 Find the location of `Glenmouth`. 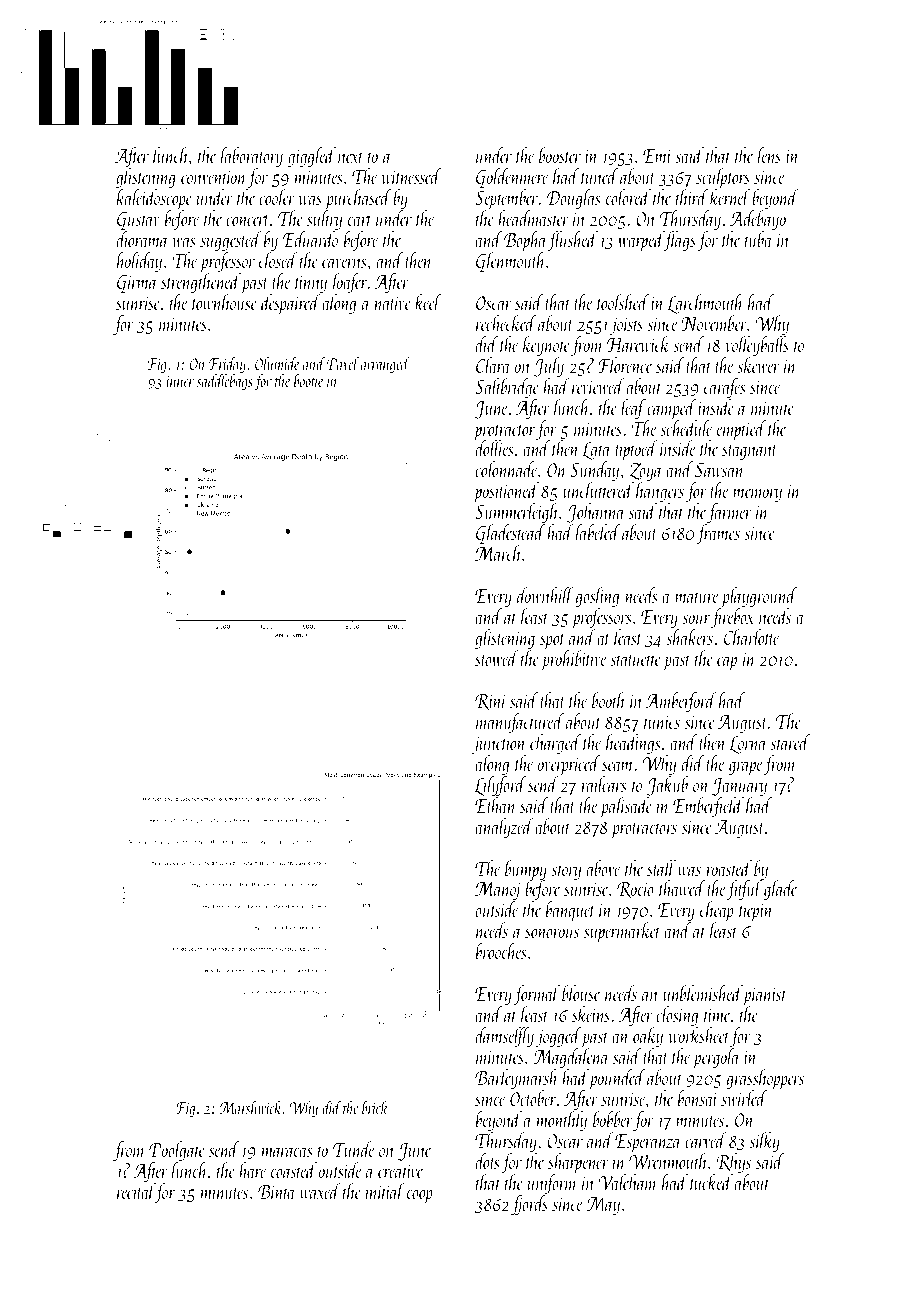

Glenmouth is located at coordinates (511, 262).
